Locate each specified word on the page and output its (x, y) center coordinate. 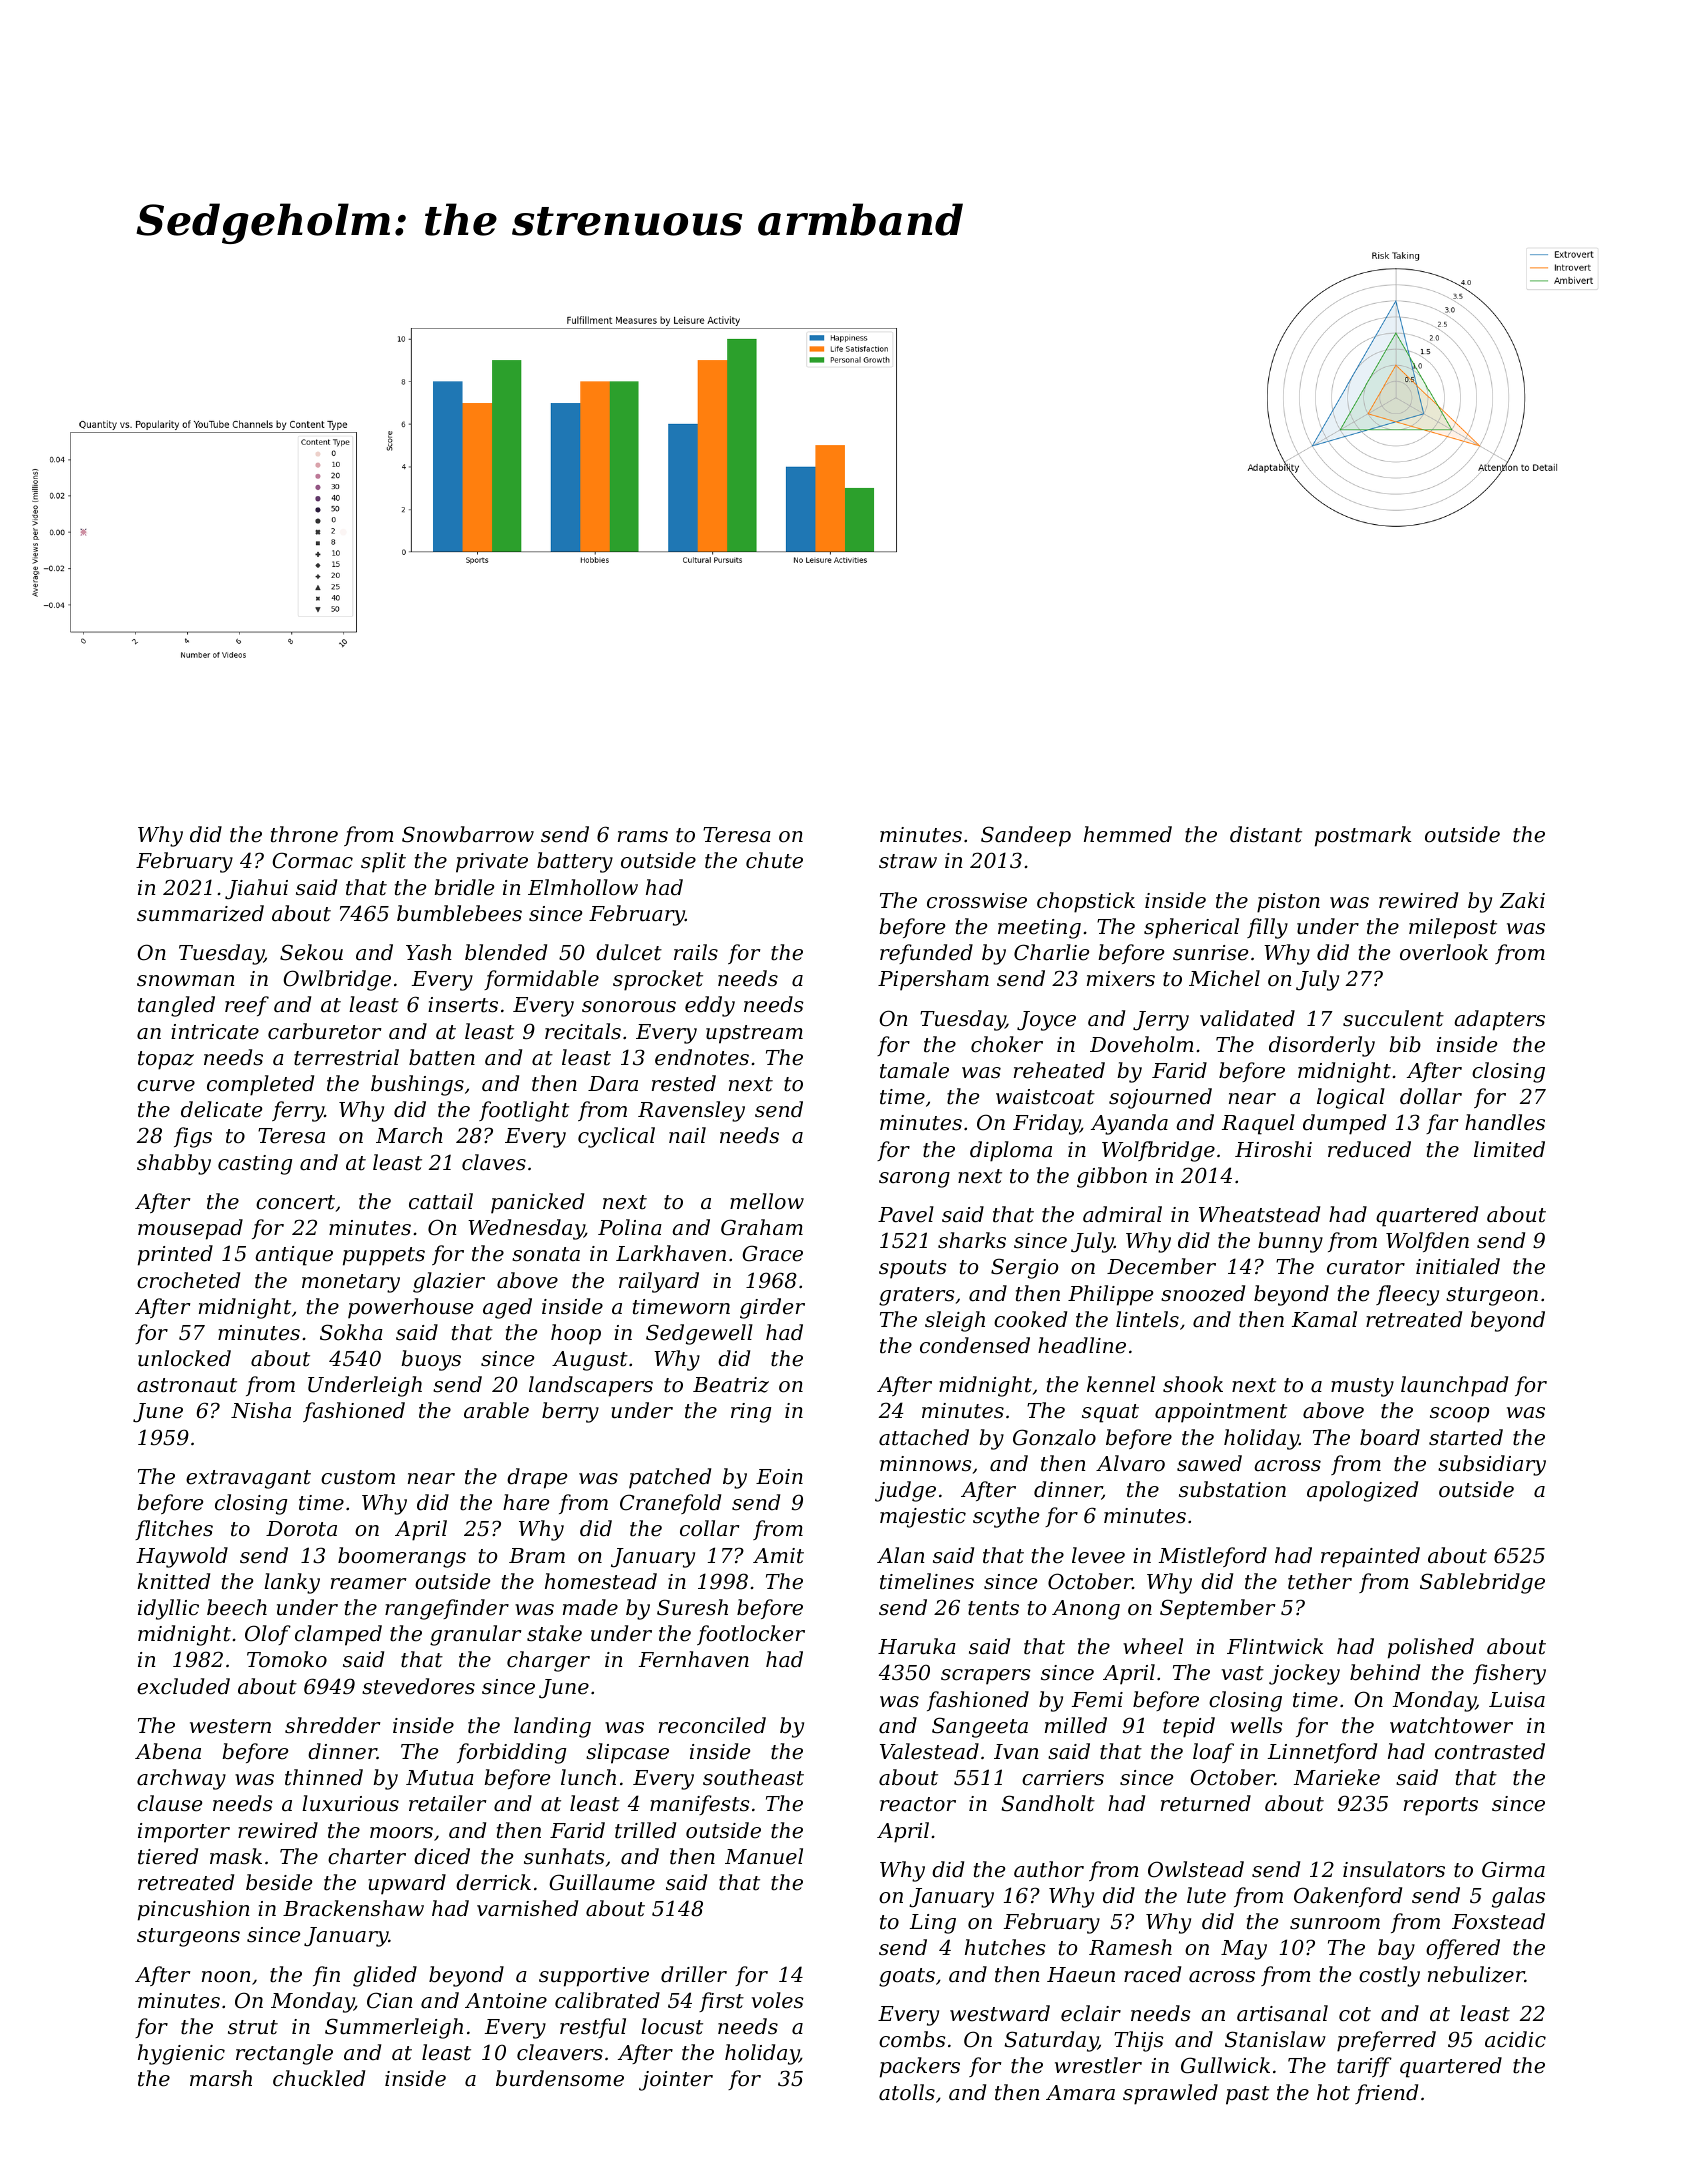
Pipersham (933, 980)
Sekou (311, 952)
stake (554, 1633)
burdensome (560, 2078)
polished (1431, 1648)
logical (1351, 1098)
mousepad (190, 1229)
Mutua (440, 1778)
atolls (907, 2092)
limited (1509, 1149)
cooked (1030, 1319)
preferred (1386, 2041)
